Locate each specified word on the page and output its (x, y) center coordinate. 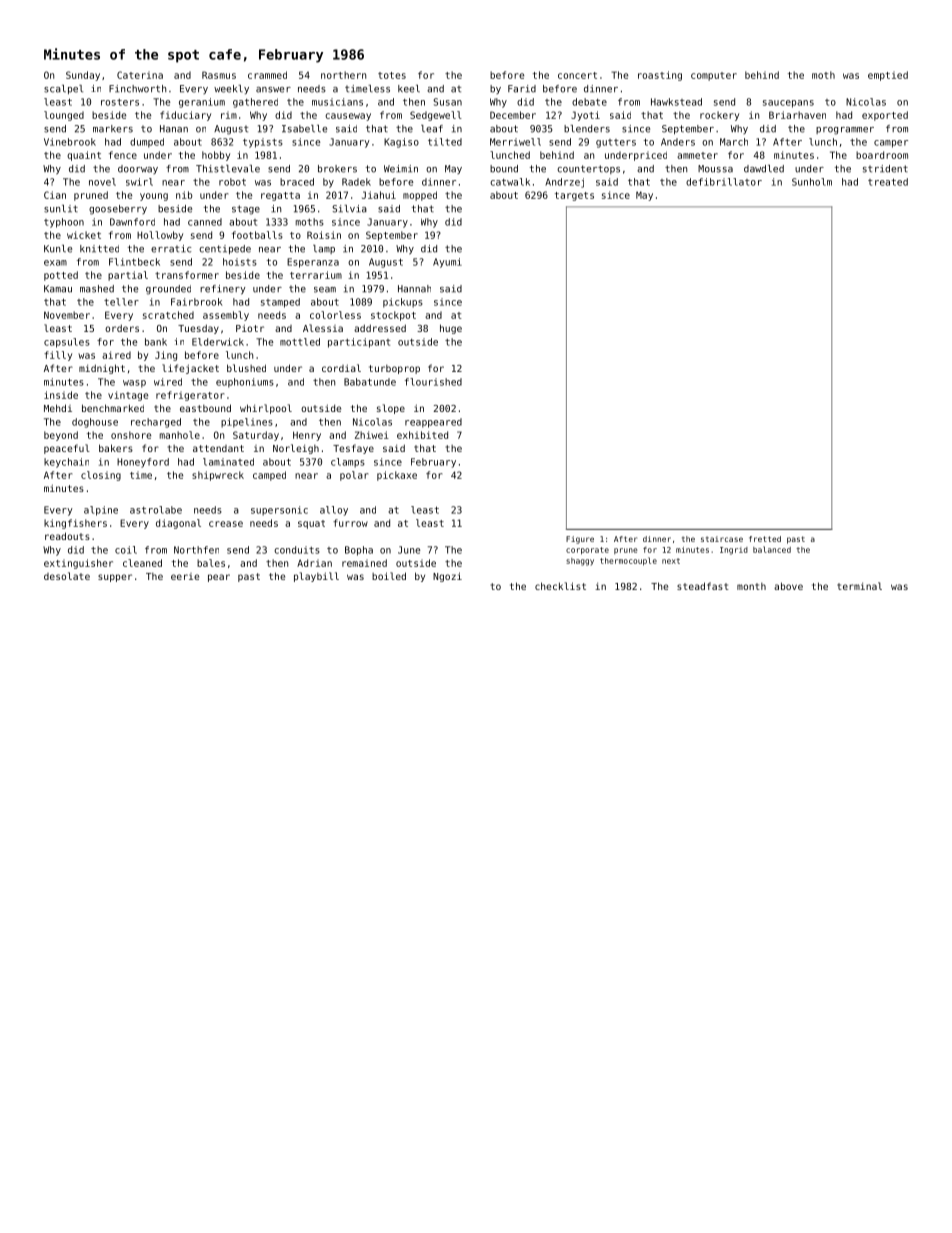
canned (205, 222)
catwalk (510, 182)
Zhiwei (372, 435)
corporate (587, 551)
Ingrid (734, 551)
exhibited (422, 435)
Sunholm (812, 182)
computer (714, 76)
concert (577, 75)
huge (451, 329)
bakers (116, 448)
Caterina (140, 75)
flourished (433, 382)
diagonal (178, 524)
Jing (166, 356)
